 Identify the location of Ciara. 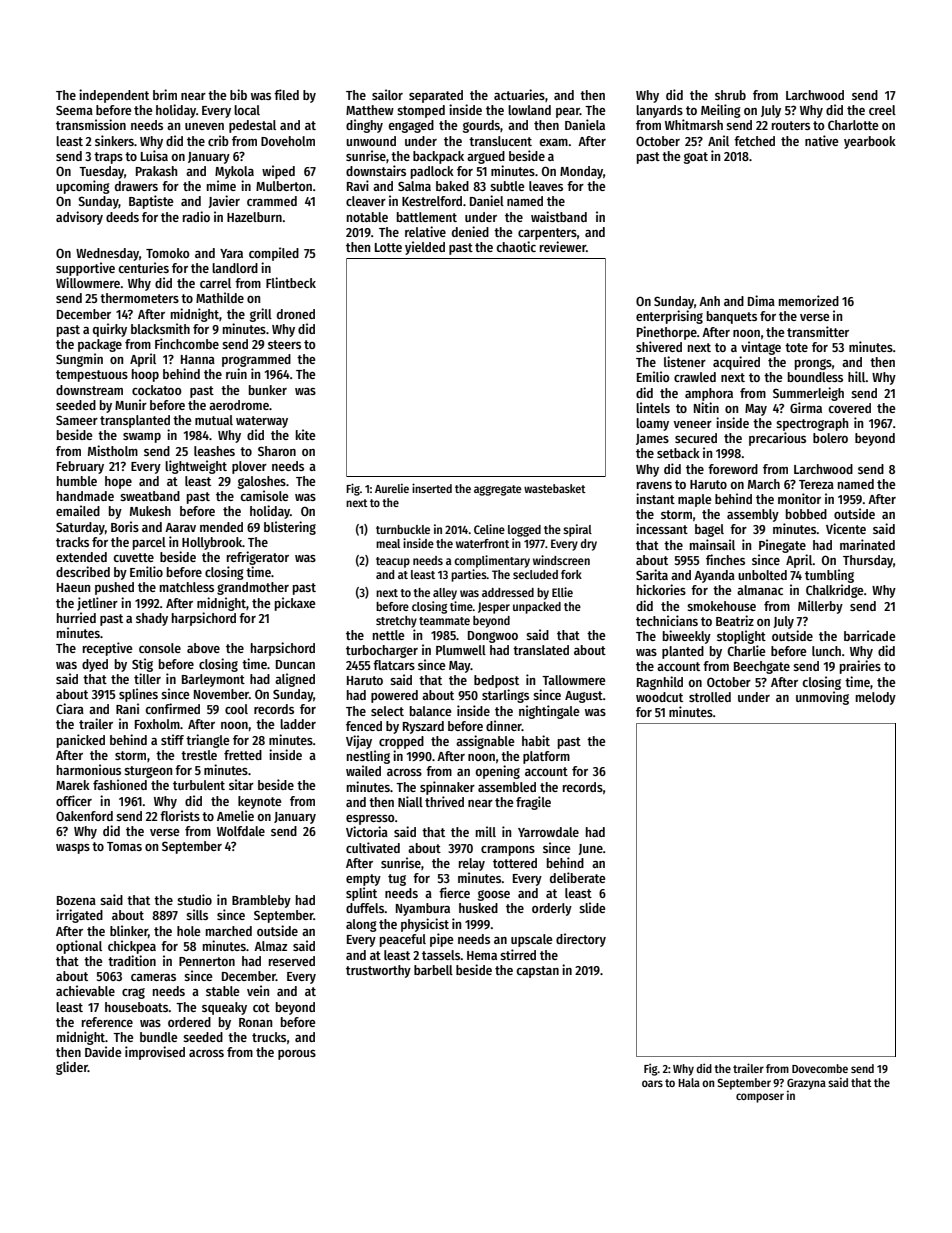
(70, 708).
